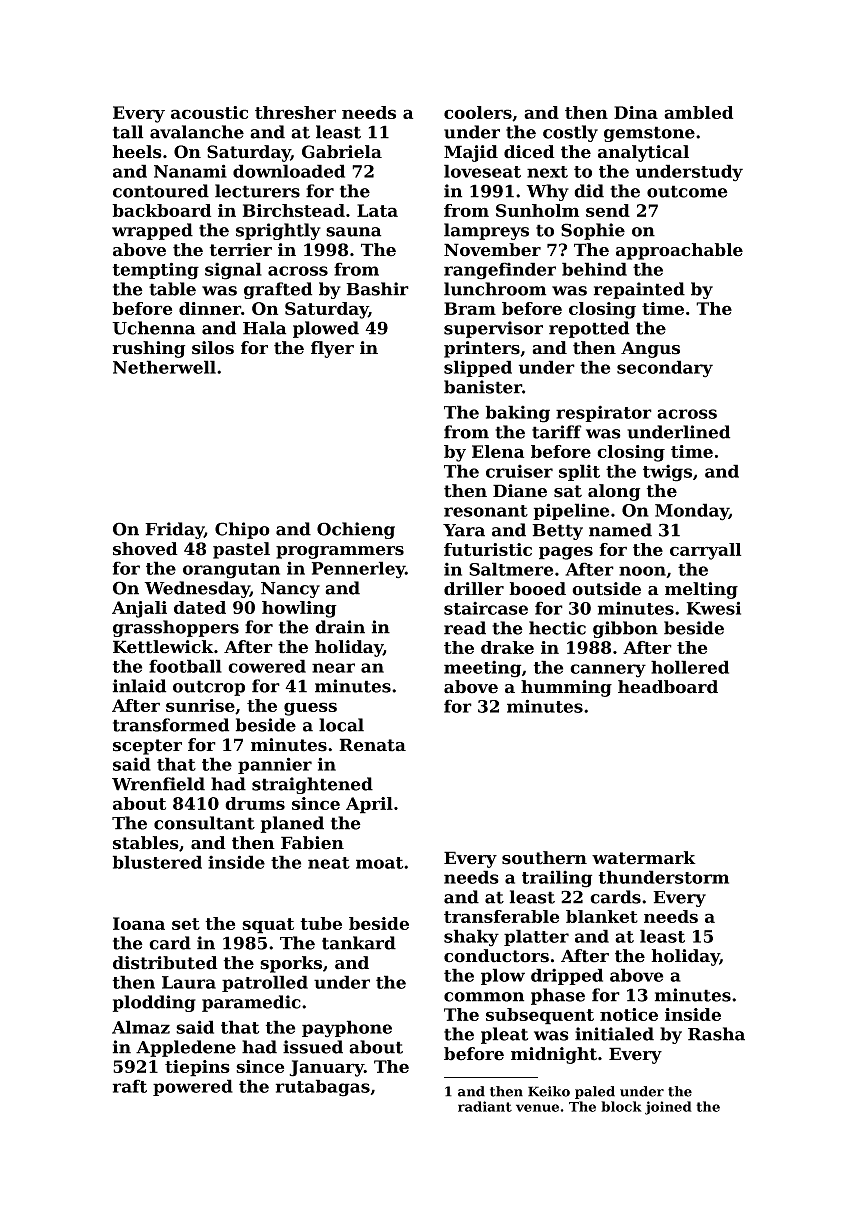 The height and width of the image is (1219, 859). I want to click on thresher, so click(295, 112).
